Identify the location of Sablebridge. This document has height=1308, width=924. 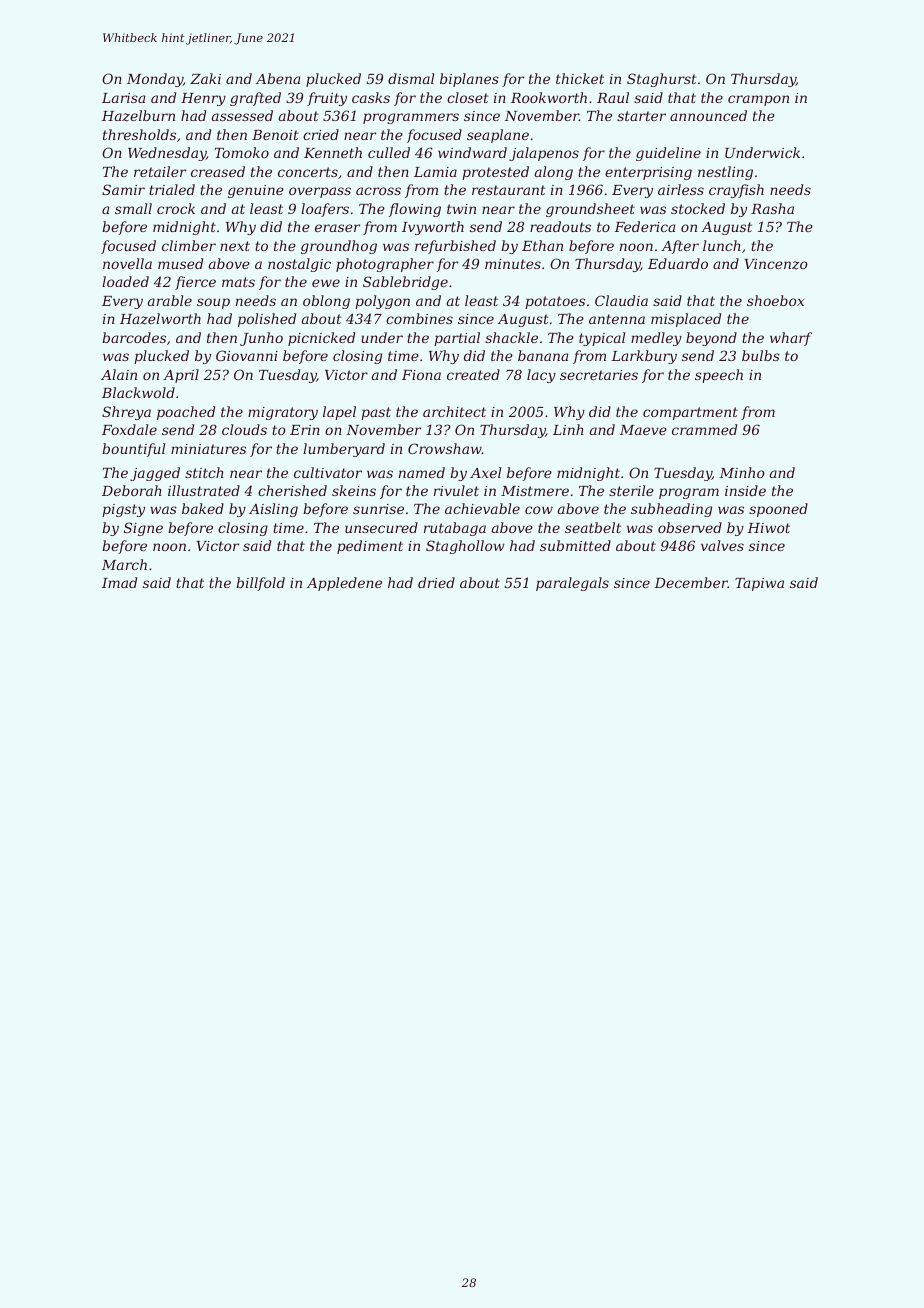
(405, 283).
